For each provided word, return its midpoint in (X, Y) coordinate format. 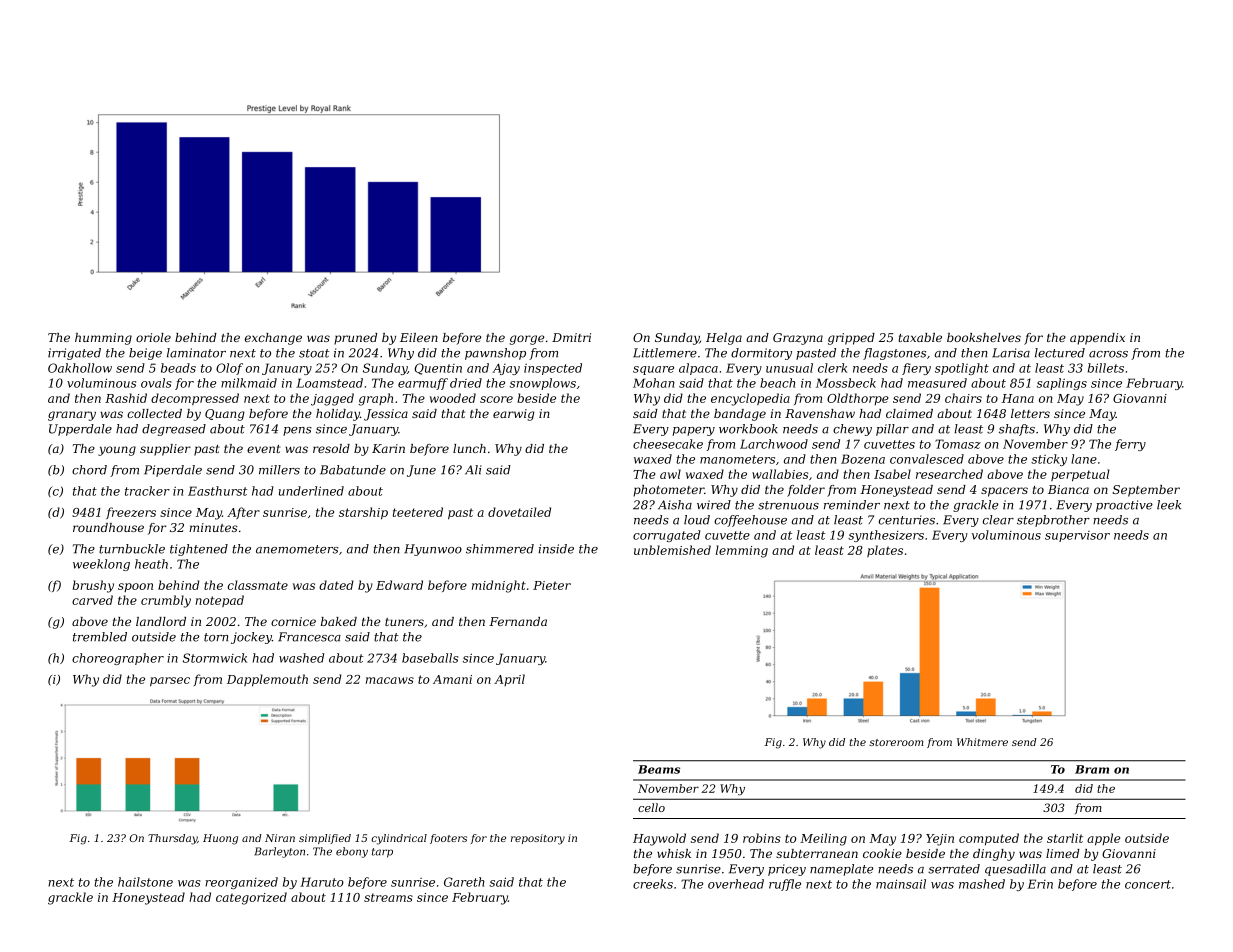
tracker (147, 491)
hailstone (145, 882)
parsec (170, 681)
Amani (452, 679)
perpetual (1080, 475)
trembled (100, 637)
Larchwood (774, 444)
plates (885, 551)
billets (1106, 368)
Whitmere (982, 742)
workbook (748, 429)
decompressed (195, 399)
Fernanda (518, 621)
